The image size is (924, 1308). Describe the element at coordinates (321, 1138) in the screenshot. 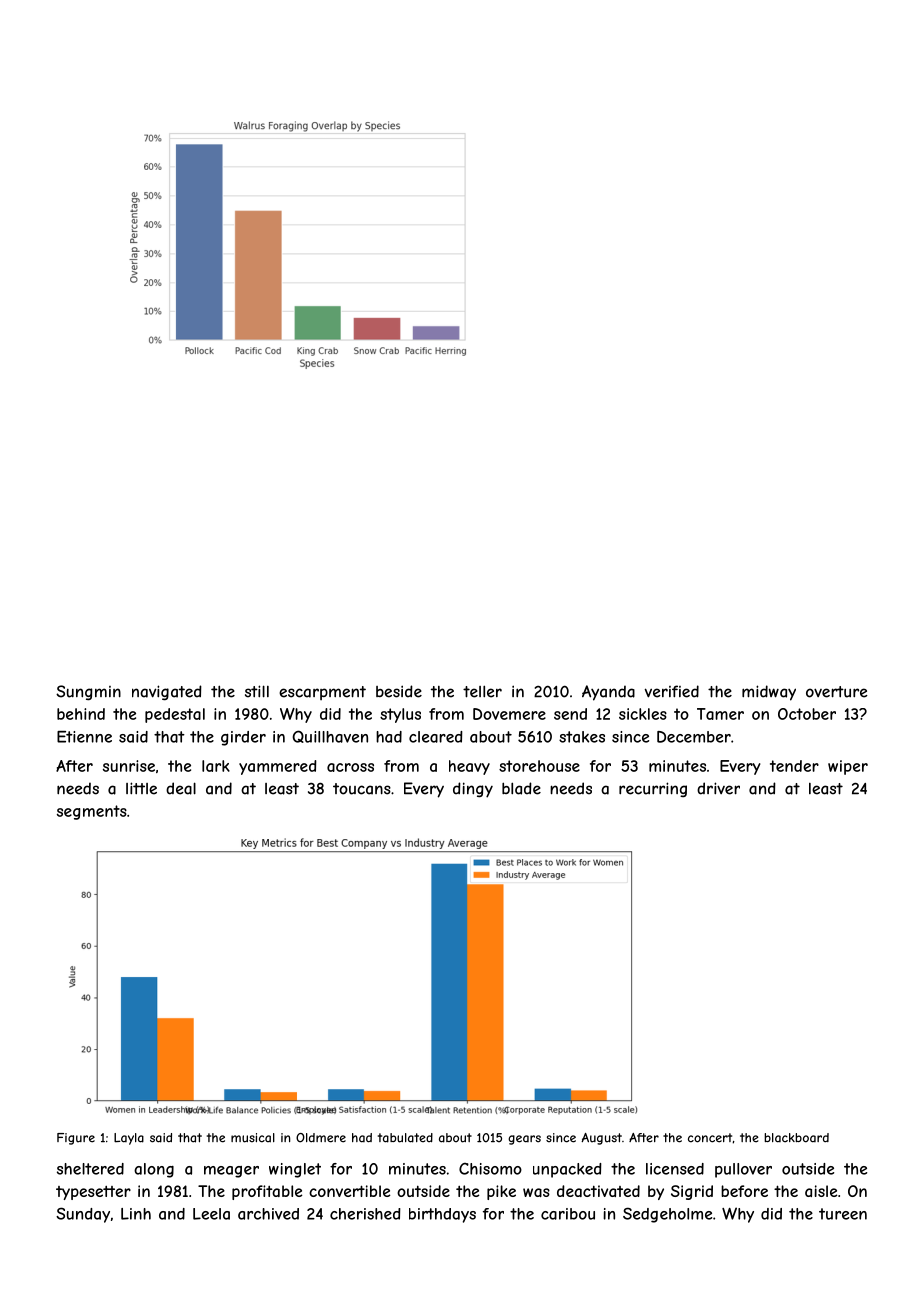

I see `Oldmere` at that location.
